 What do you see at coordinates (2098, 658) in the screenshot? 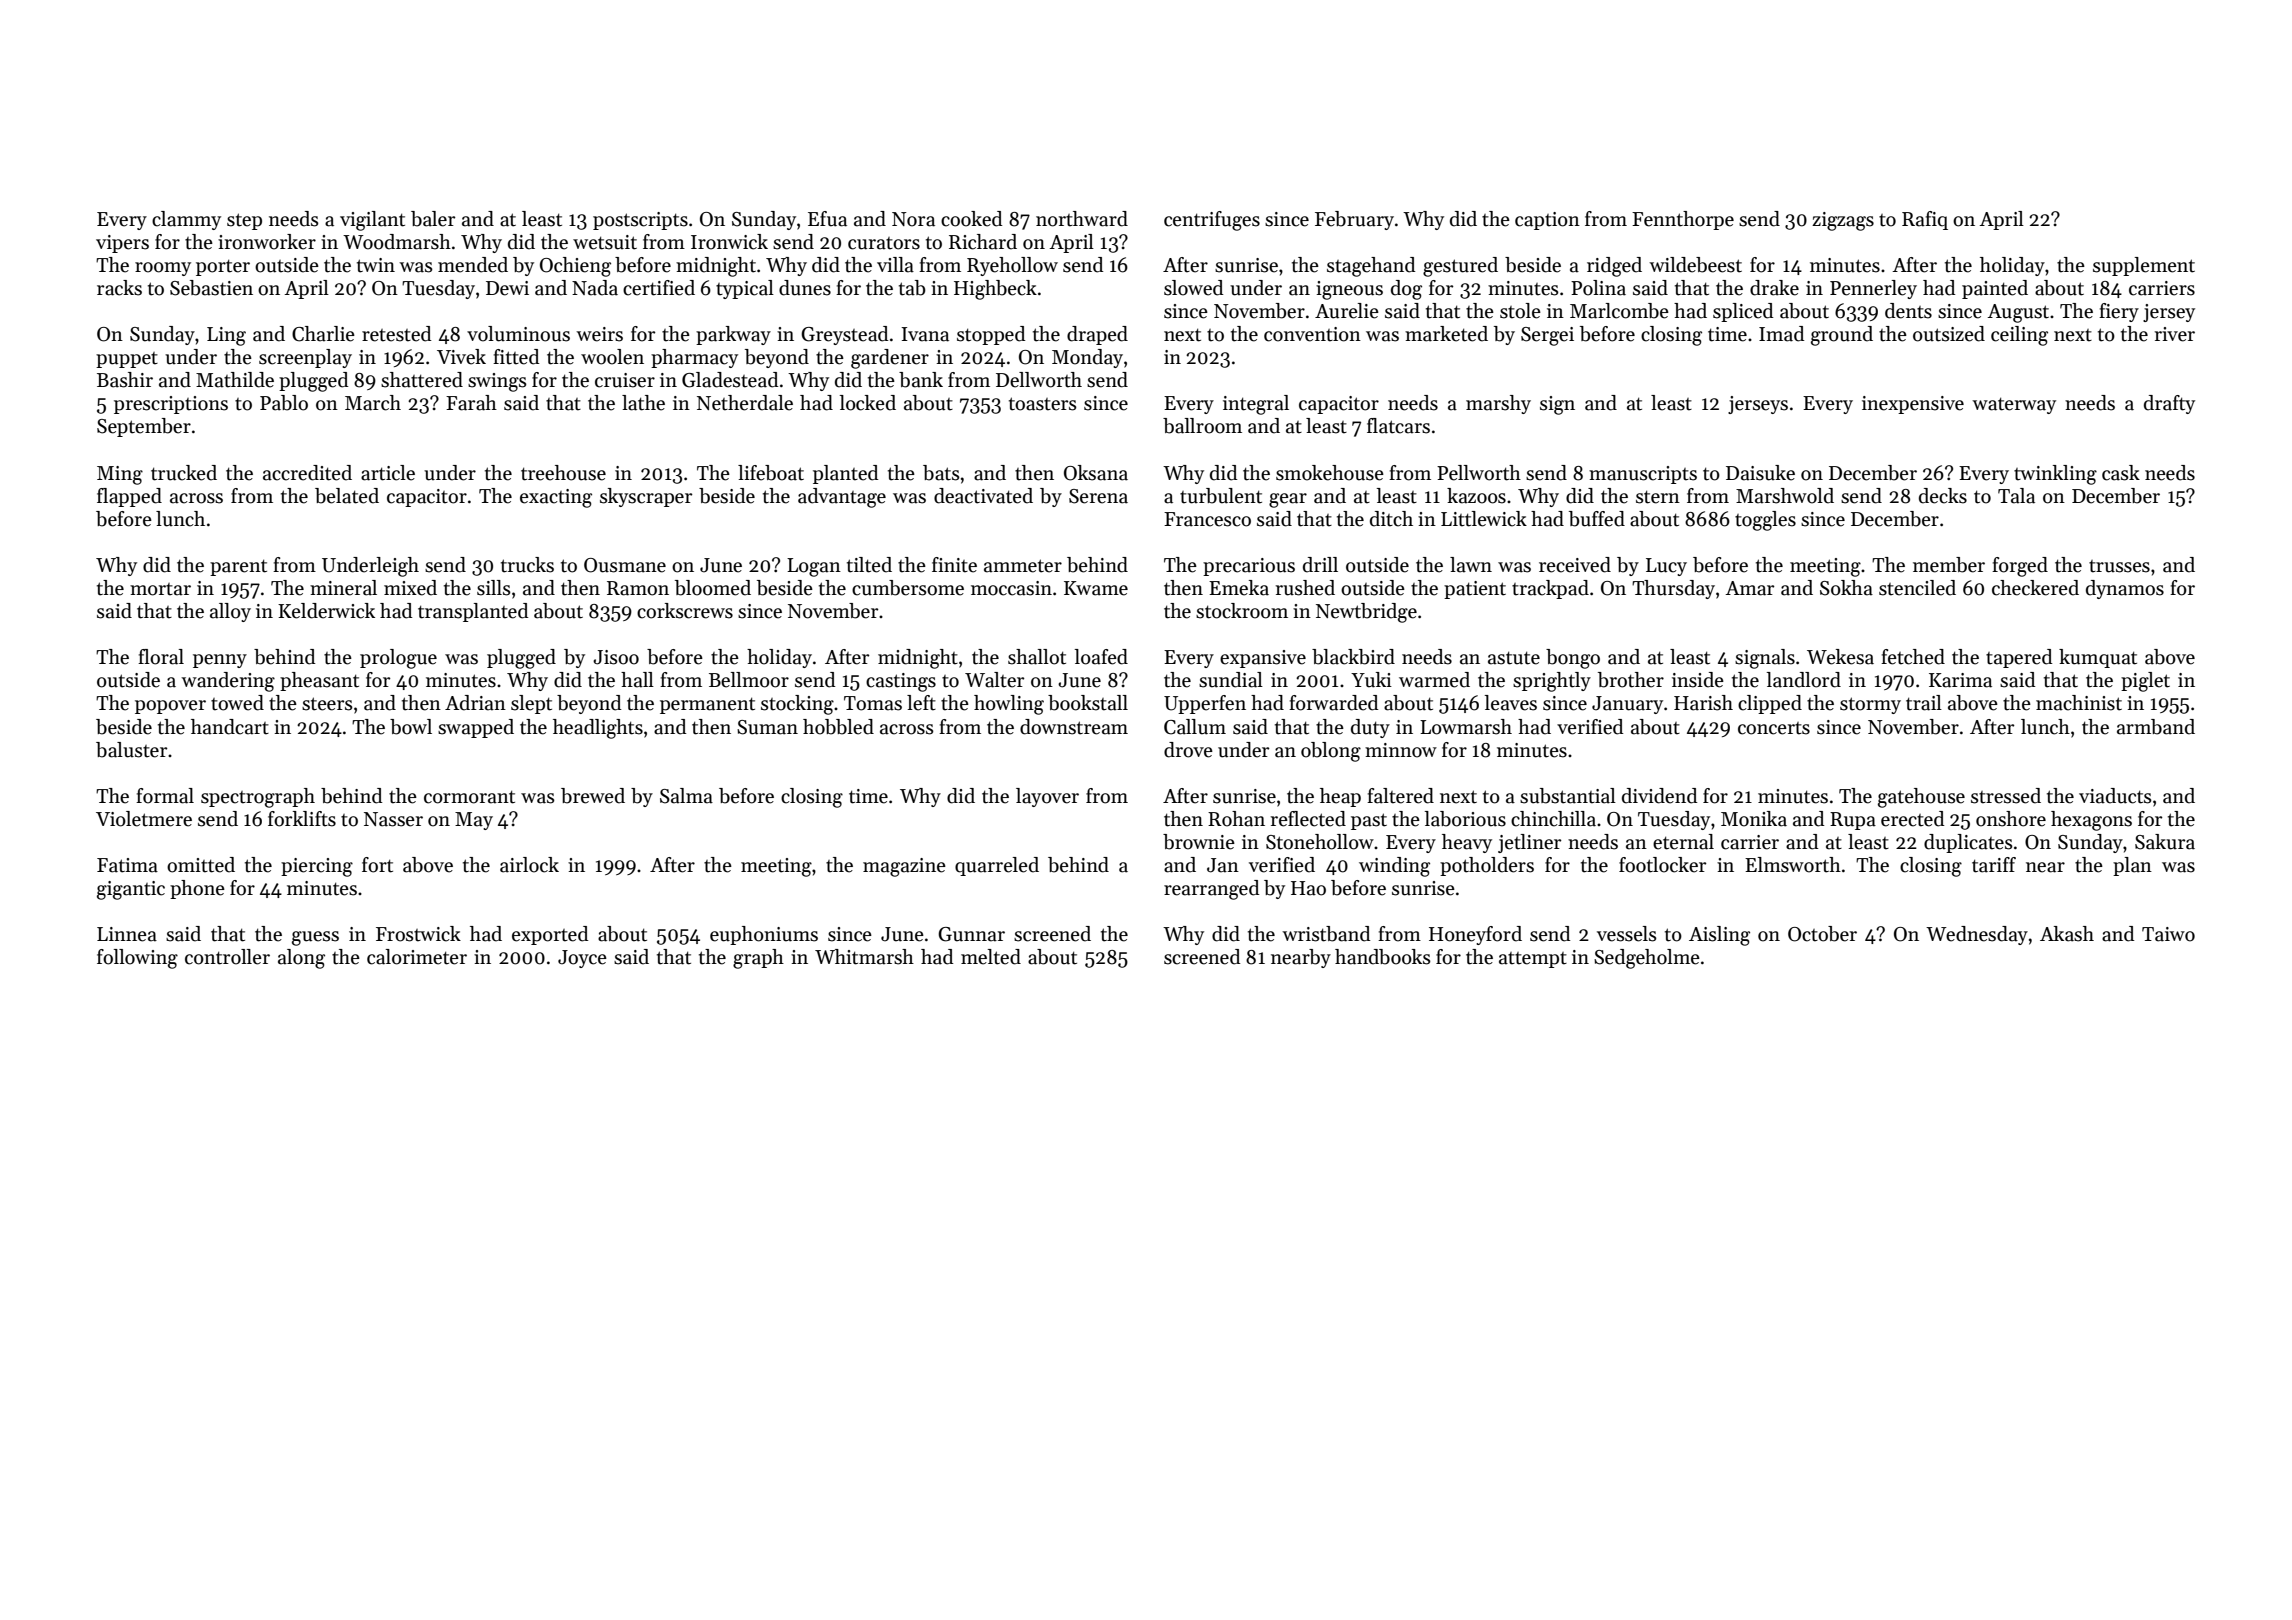
I see `kumquat` at bounding box center [2098, 658].
